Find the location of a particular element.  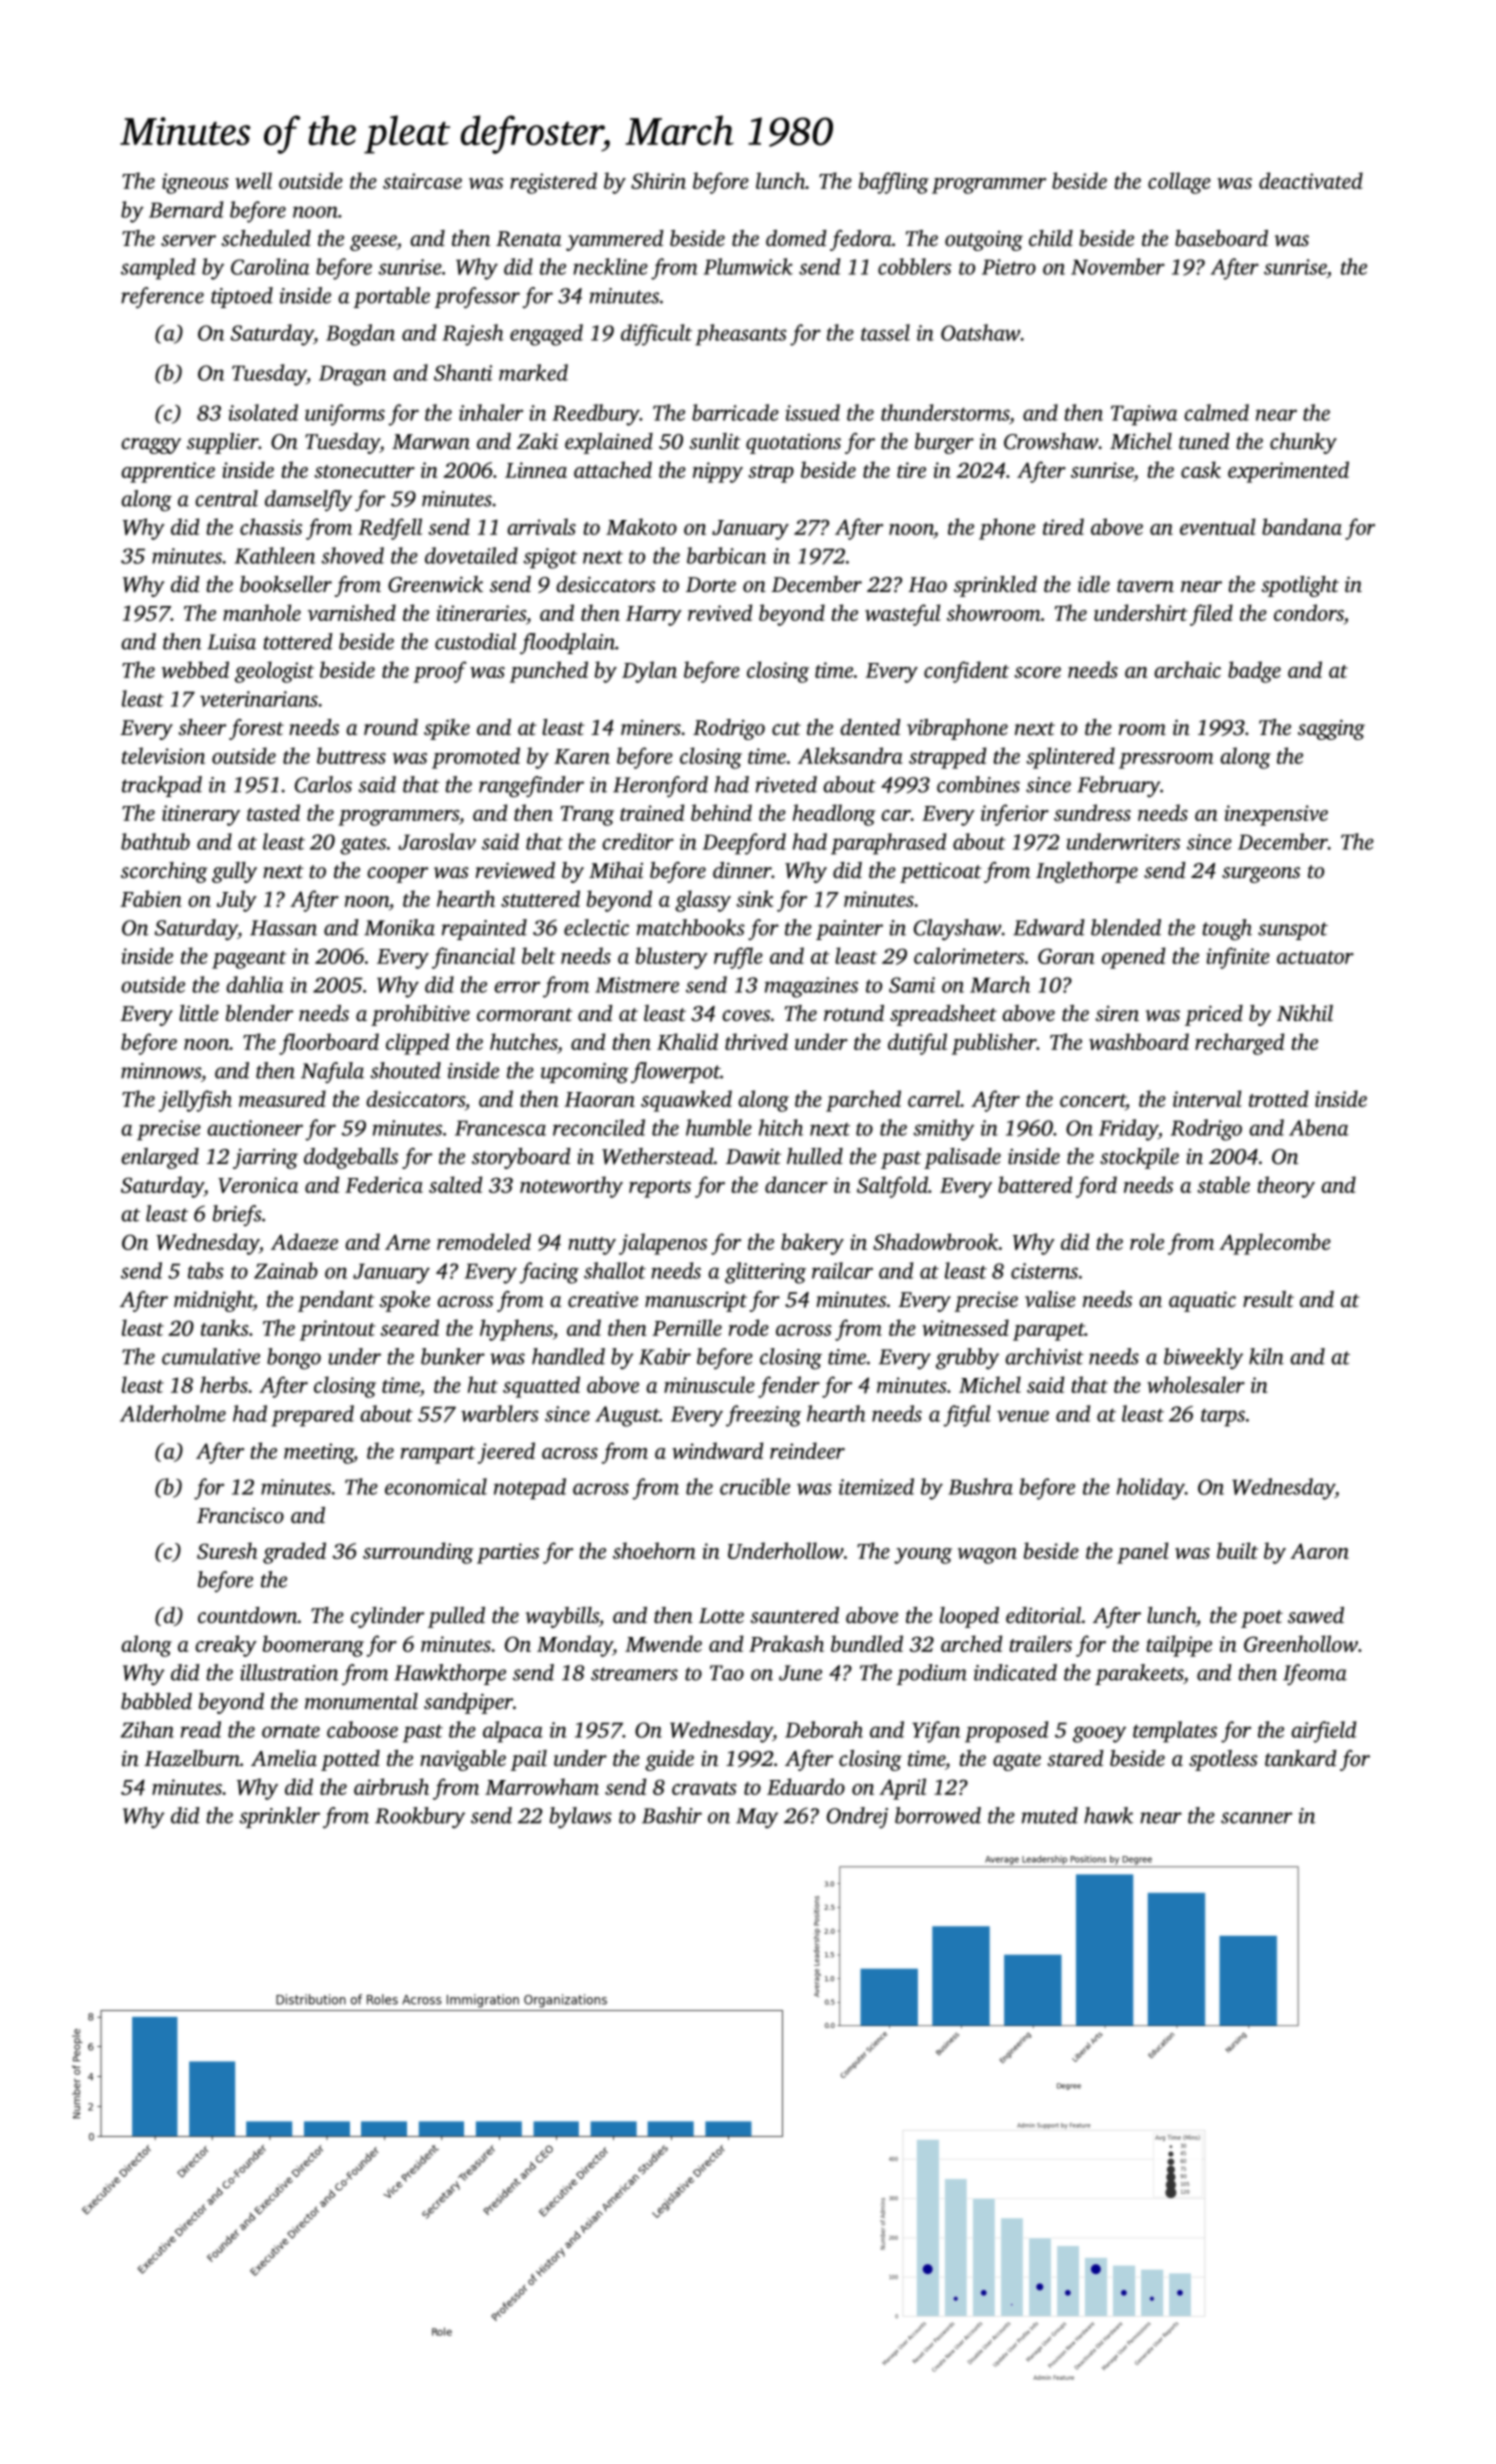

splintered is located at coordinates (1070, 758).
